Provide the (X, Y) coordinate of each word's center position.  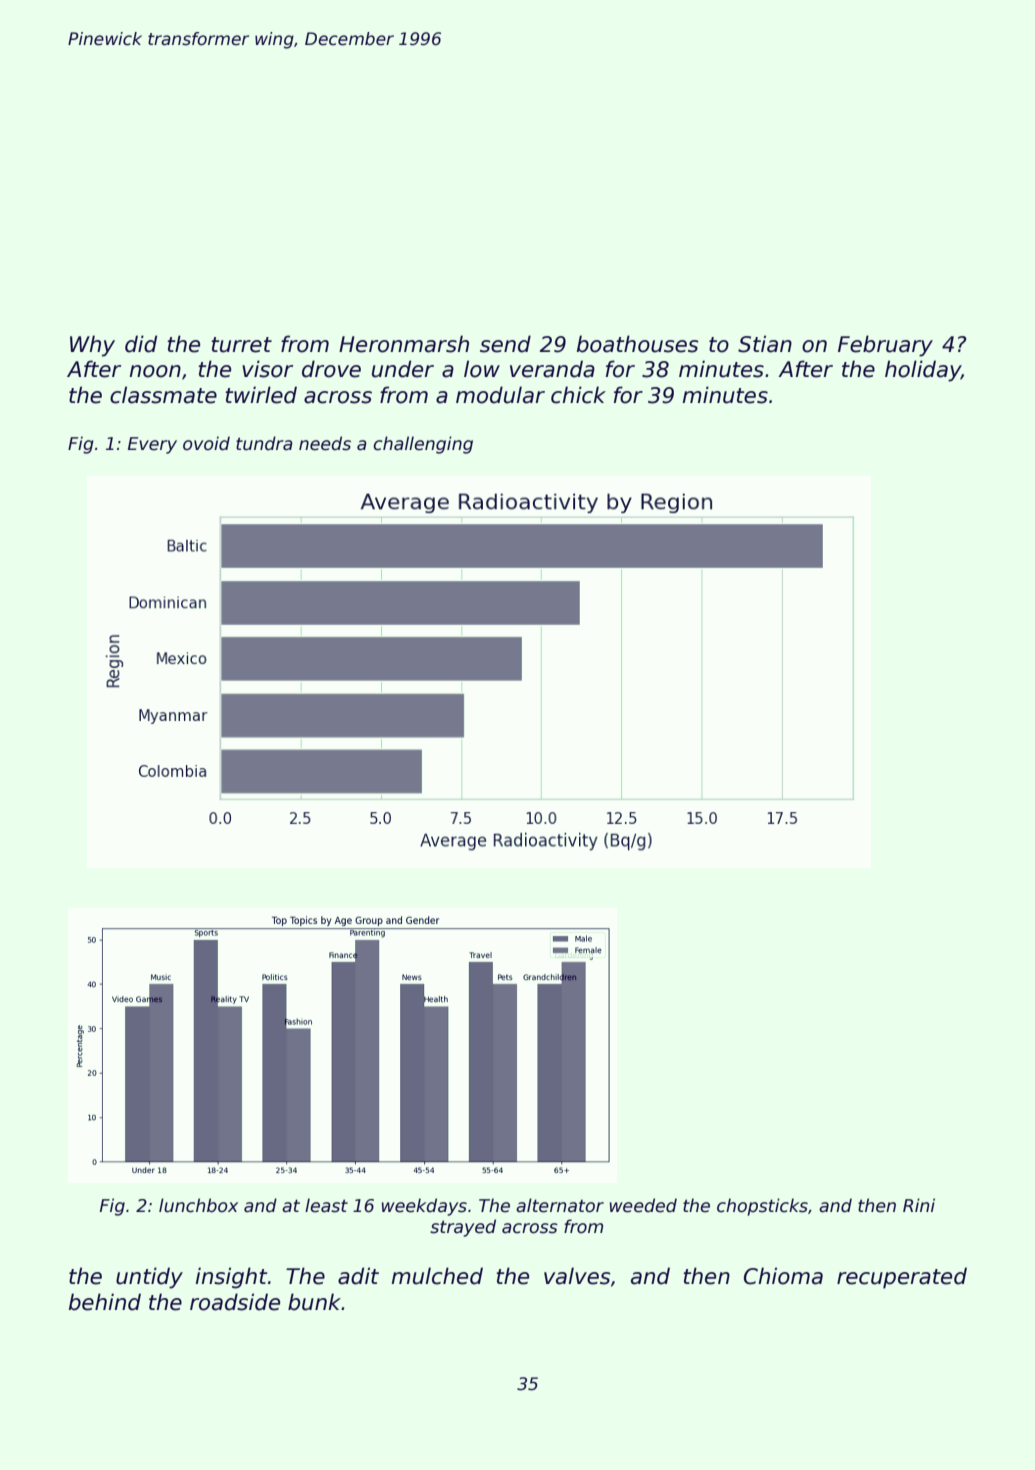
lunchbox (198, 1205)
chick (578, 395)
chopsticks (762, 1207)
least (326, 1205)
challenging (423, 445)
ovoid (206, 443)
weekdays (424, 1207)
